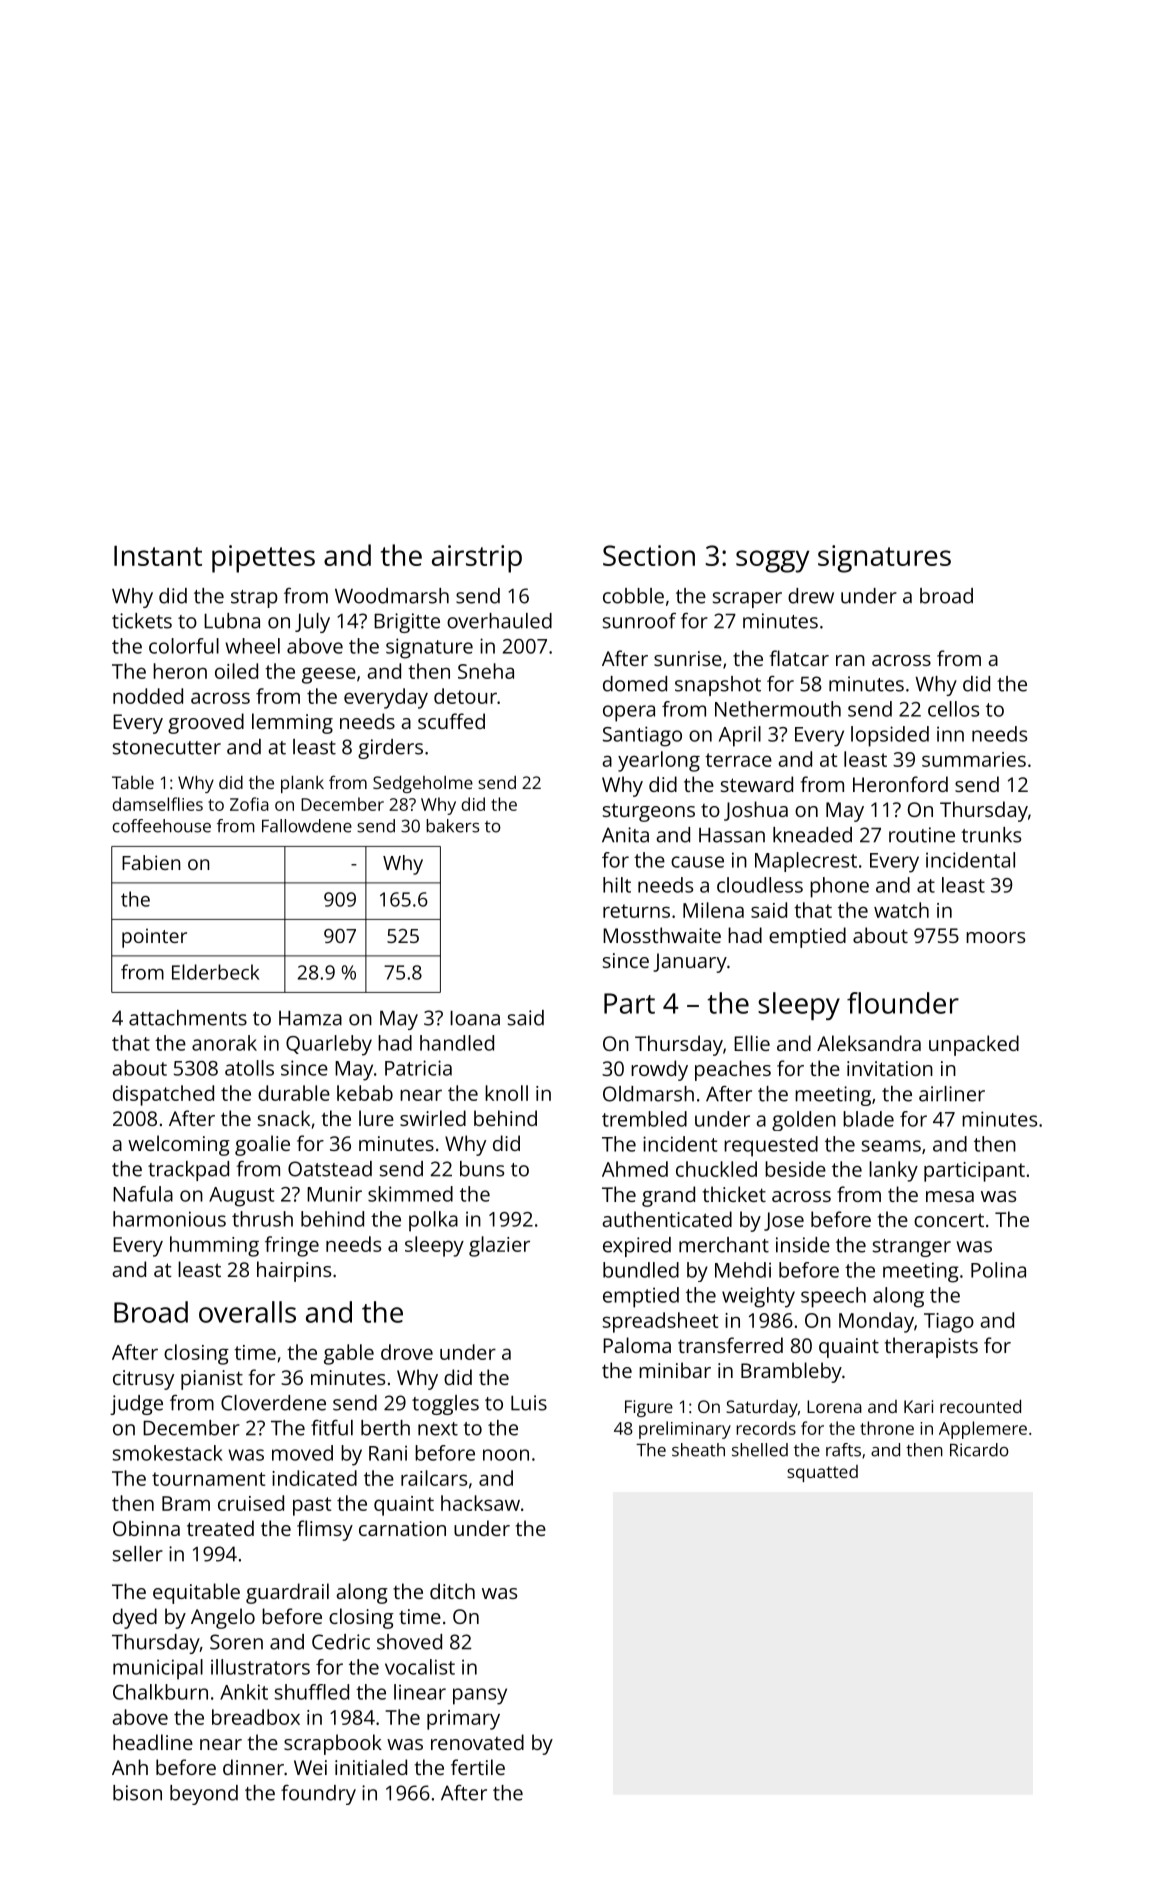 This image has height=1903, width=1156. What do you see at coordinates (407, 1352) in the image?
I see `drove` at bounding box center [407, 1352].
